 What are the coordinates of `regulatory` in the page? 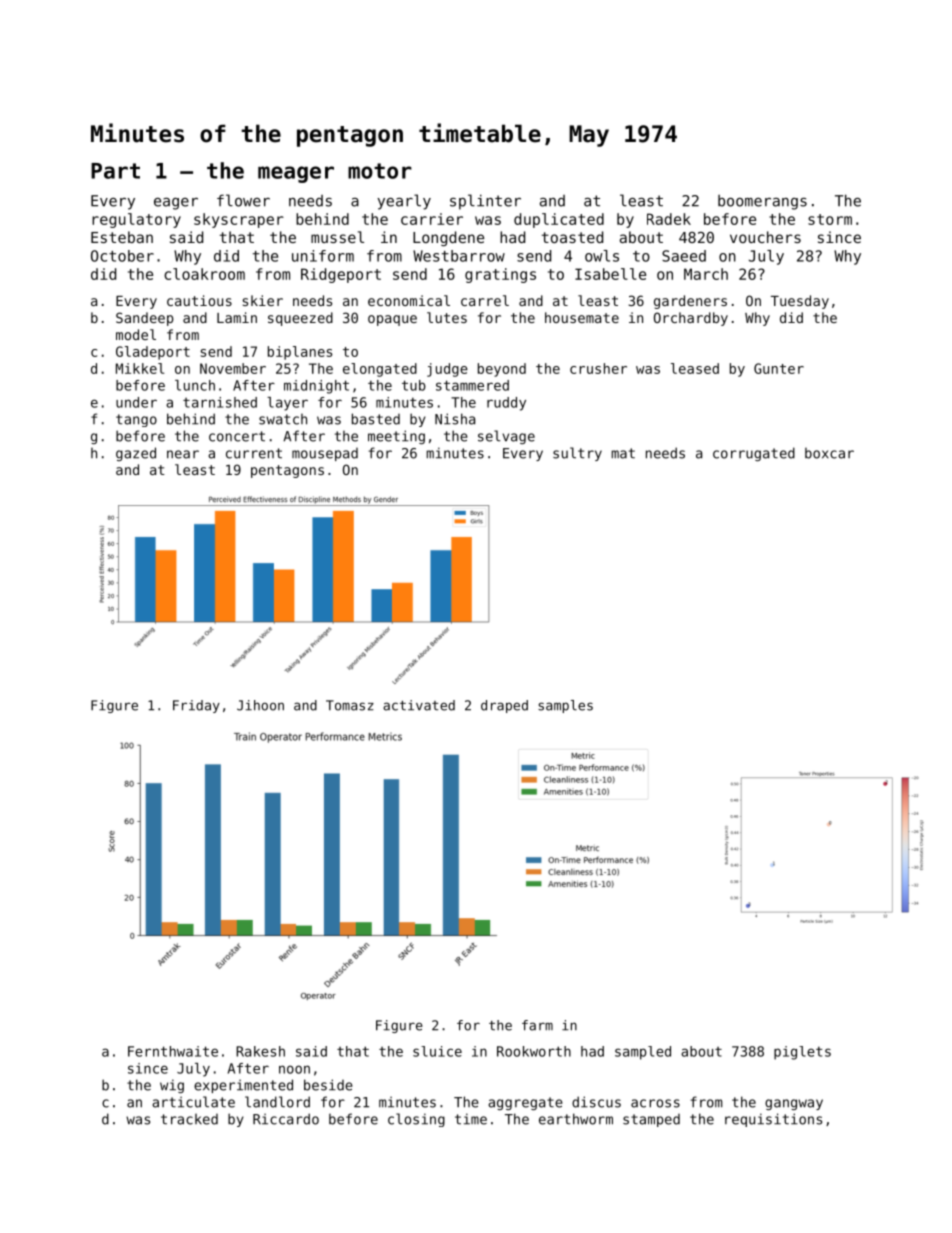 It's located at (136, 220).
